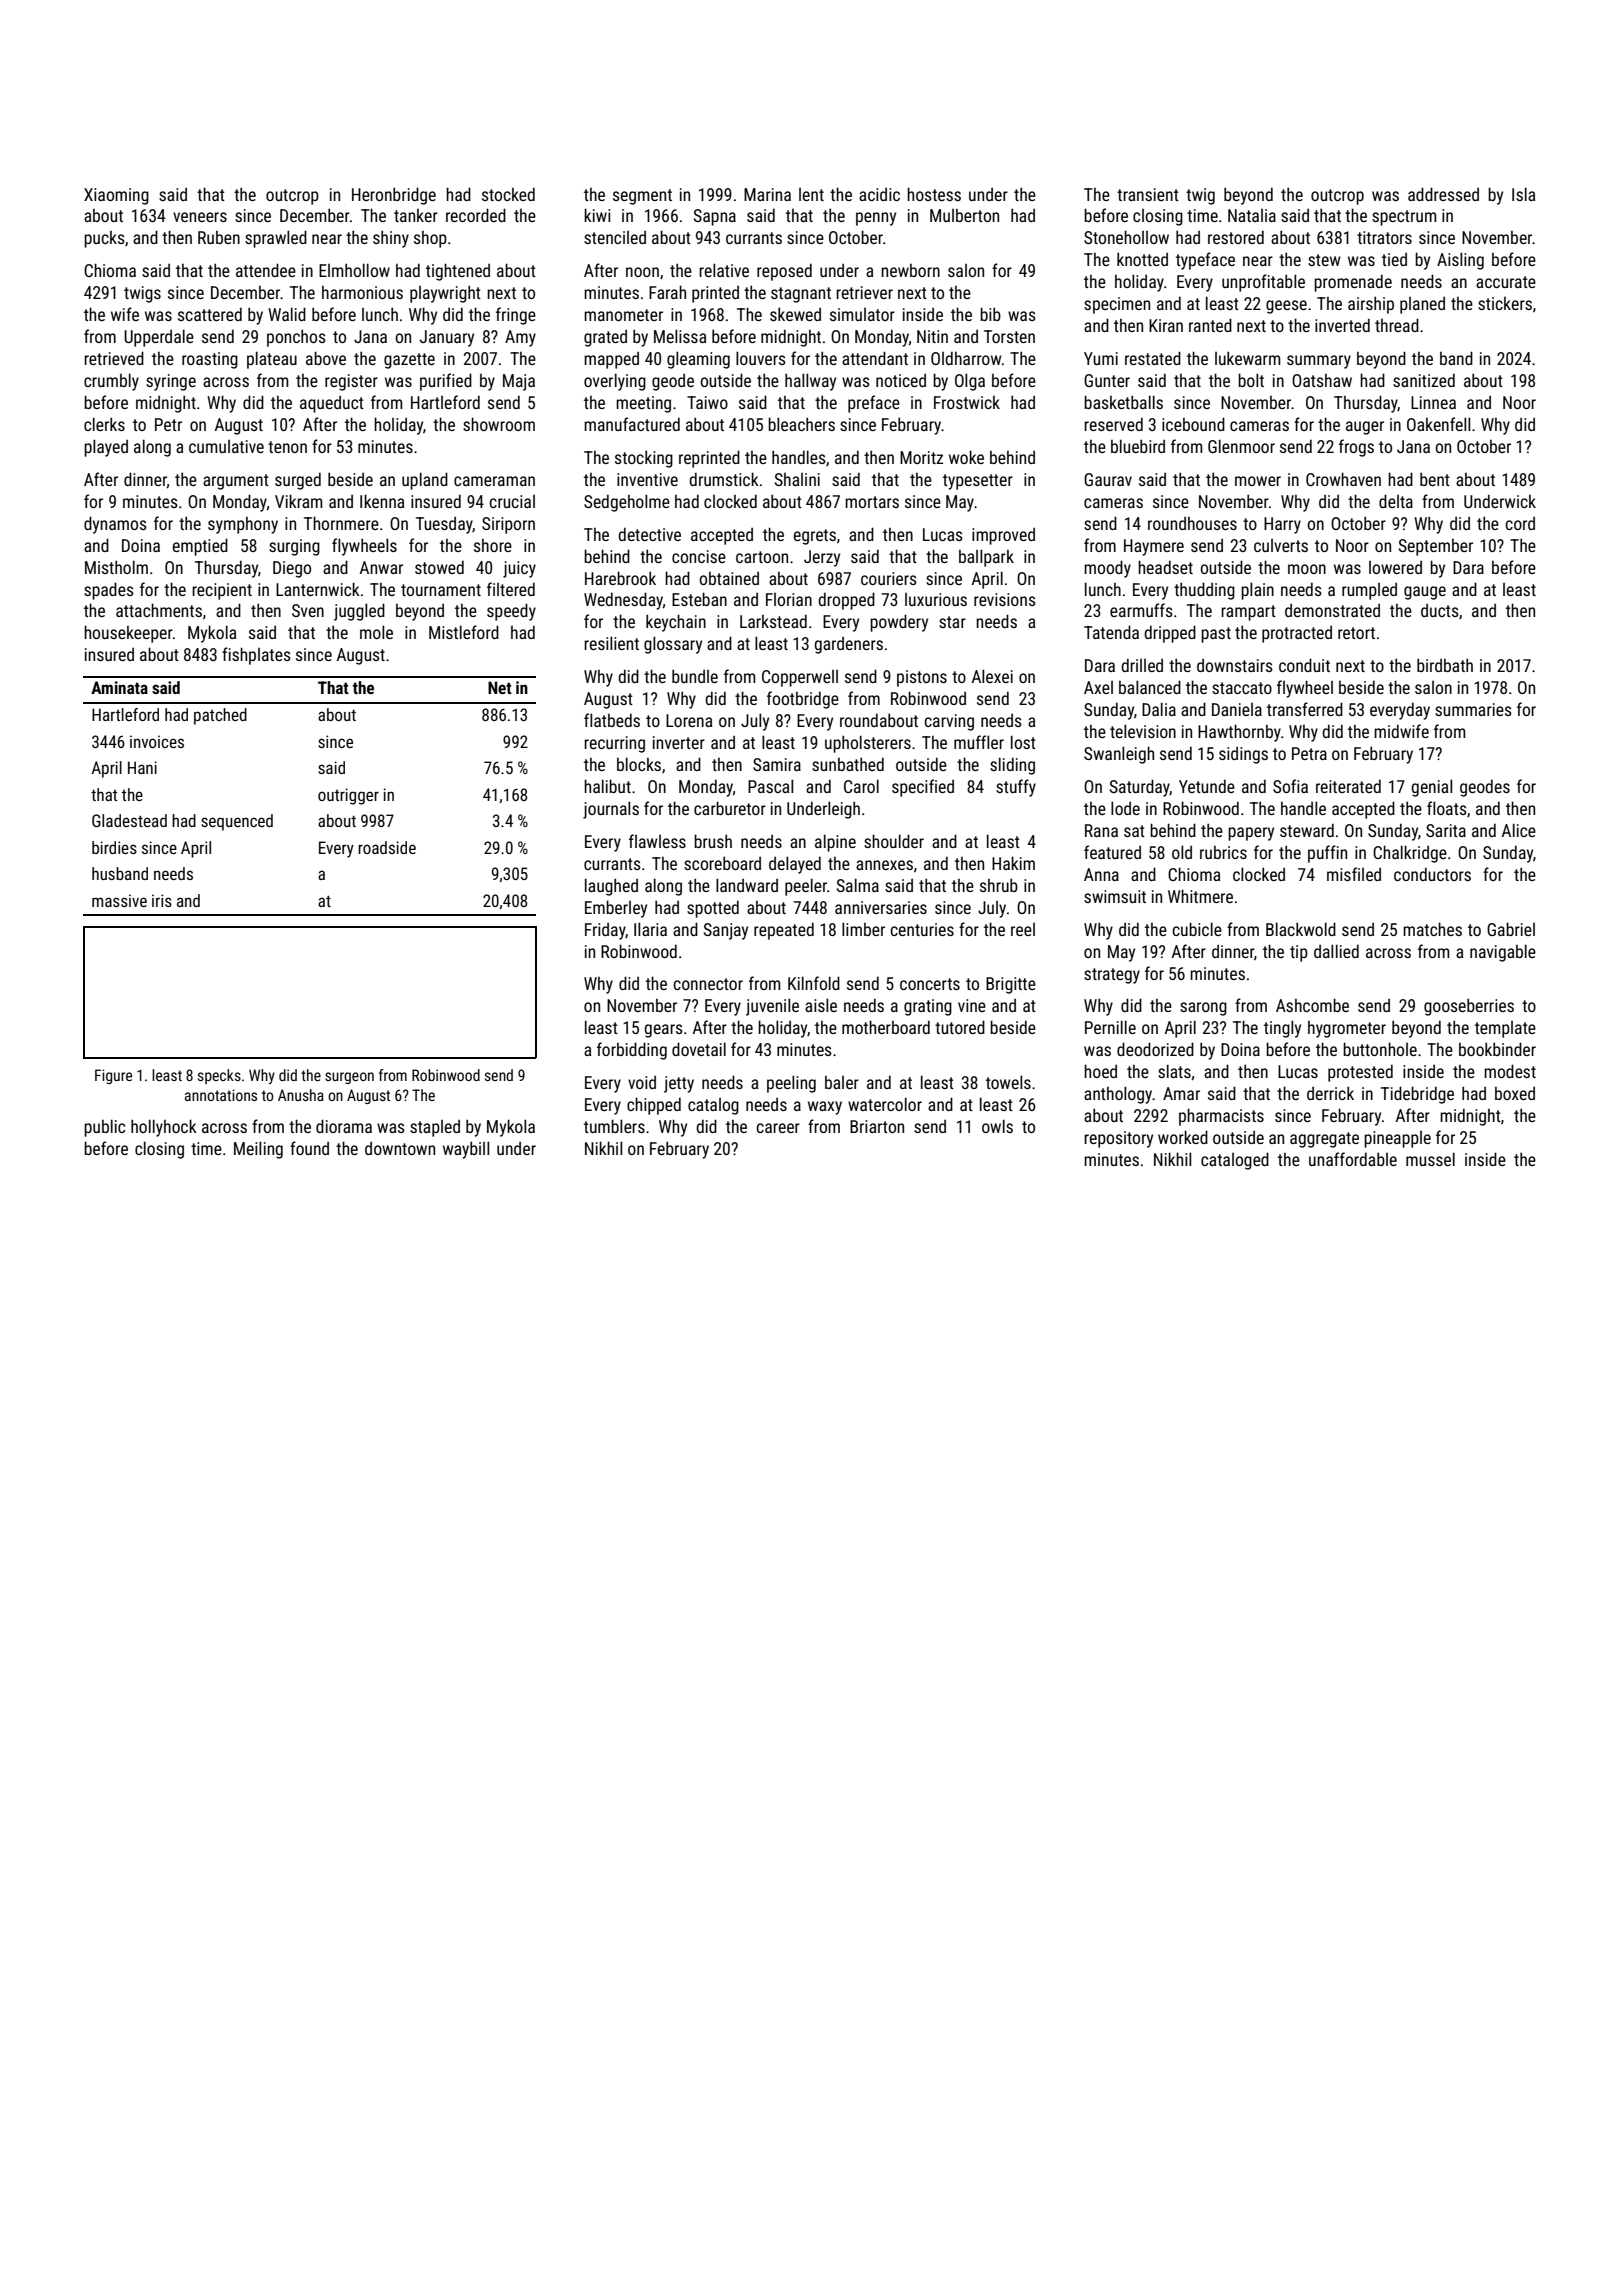  I want to click on roadside, so click(387, 847).
